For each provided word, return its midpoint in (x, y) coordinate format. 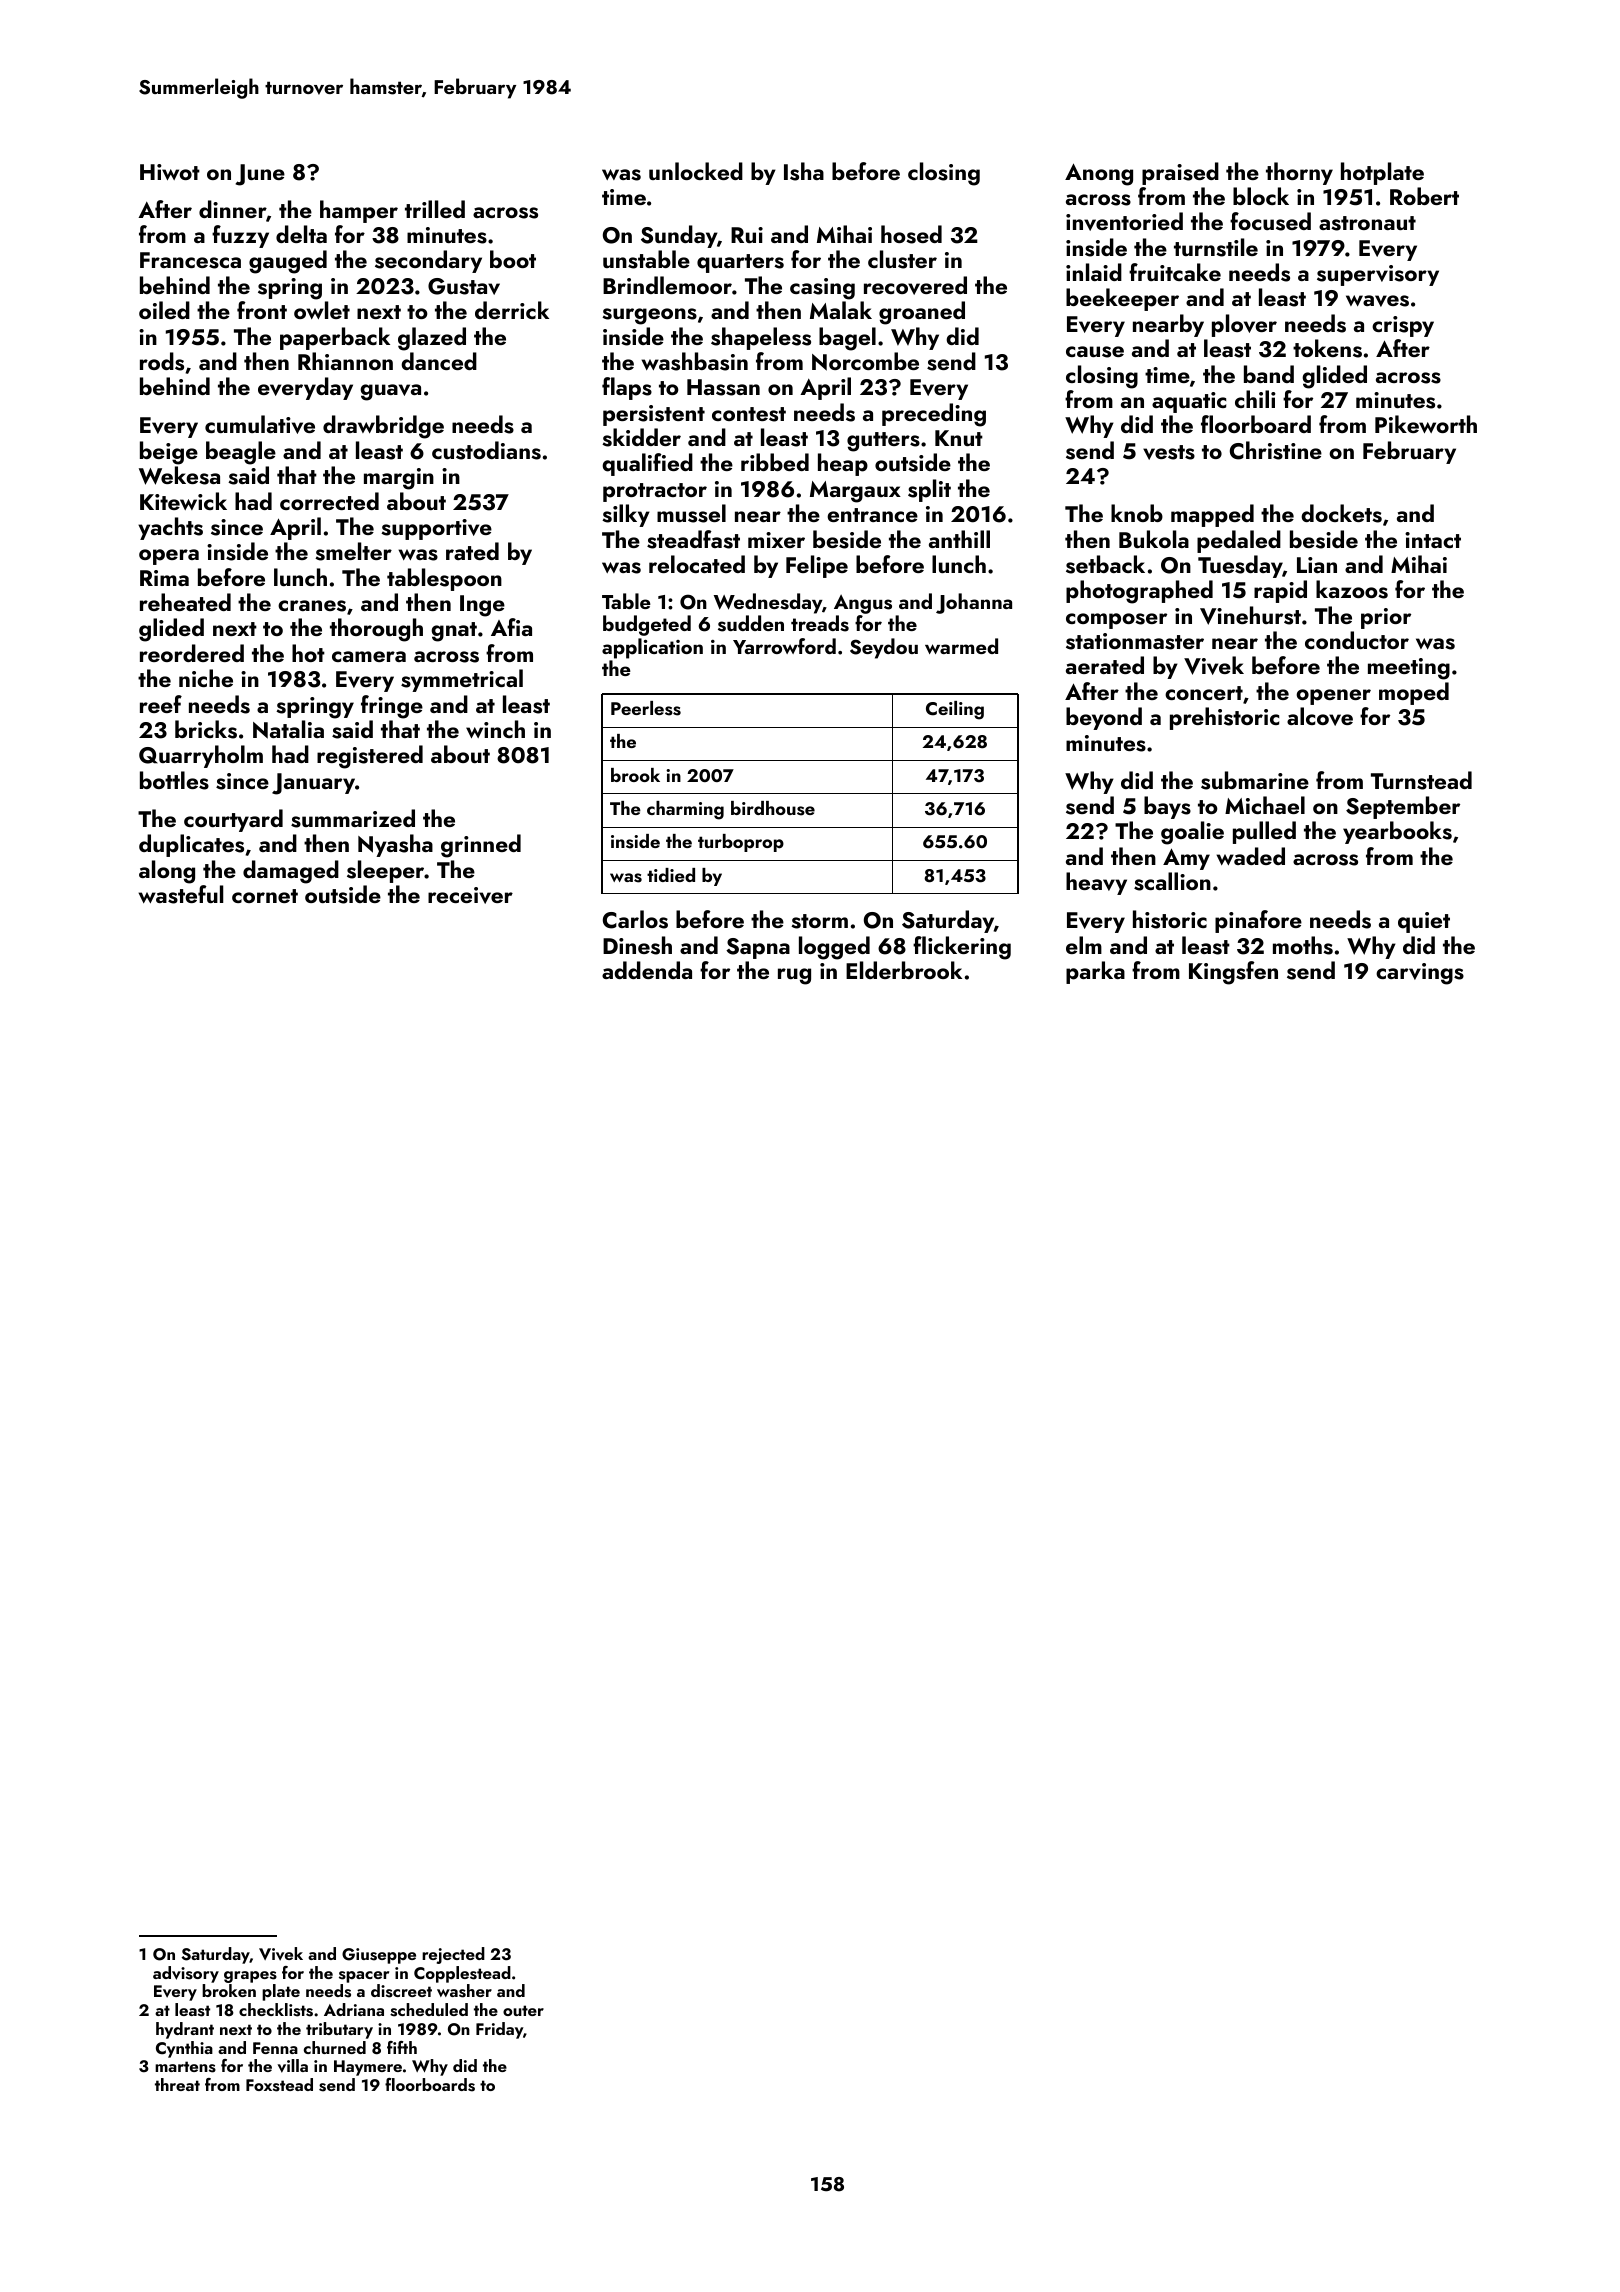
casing (822, 289)
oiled (164, 310)
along (167, 872)
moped (1414, 693)
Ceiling (955, 710)
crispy (1403, 326)
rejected (453, 1955)
